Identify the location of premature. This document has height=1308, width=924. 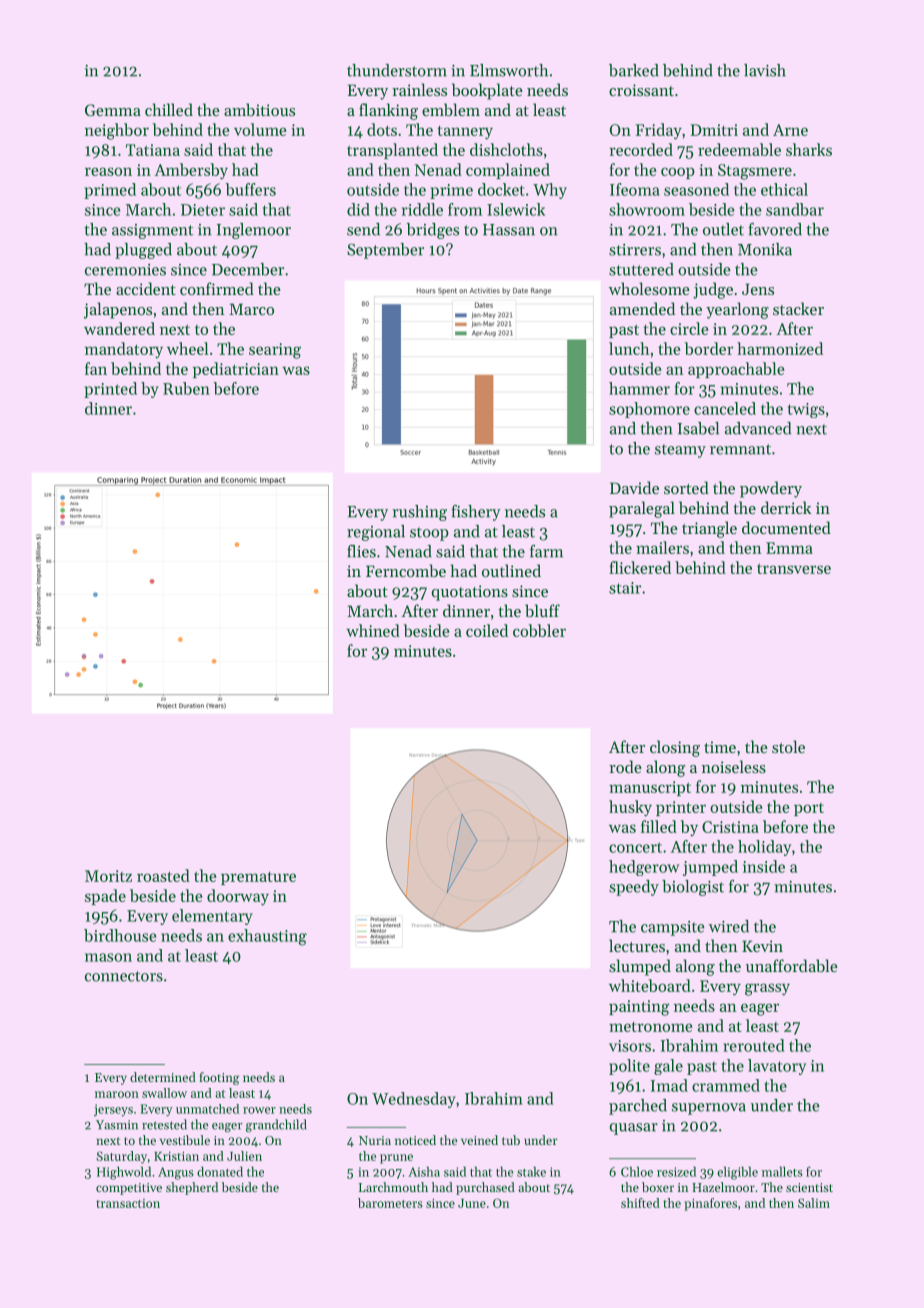
(258, 878).
